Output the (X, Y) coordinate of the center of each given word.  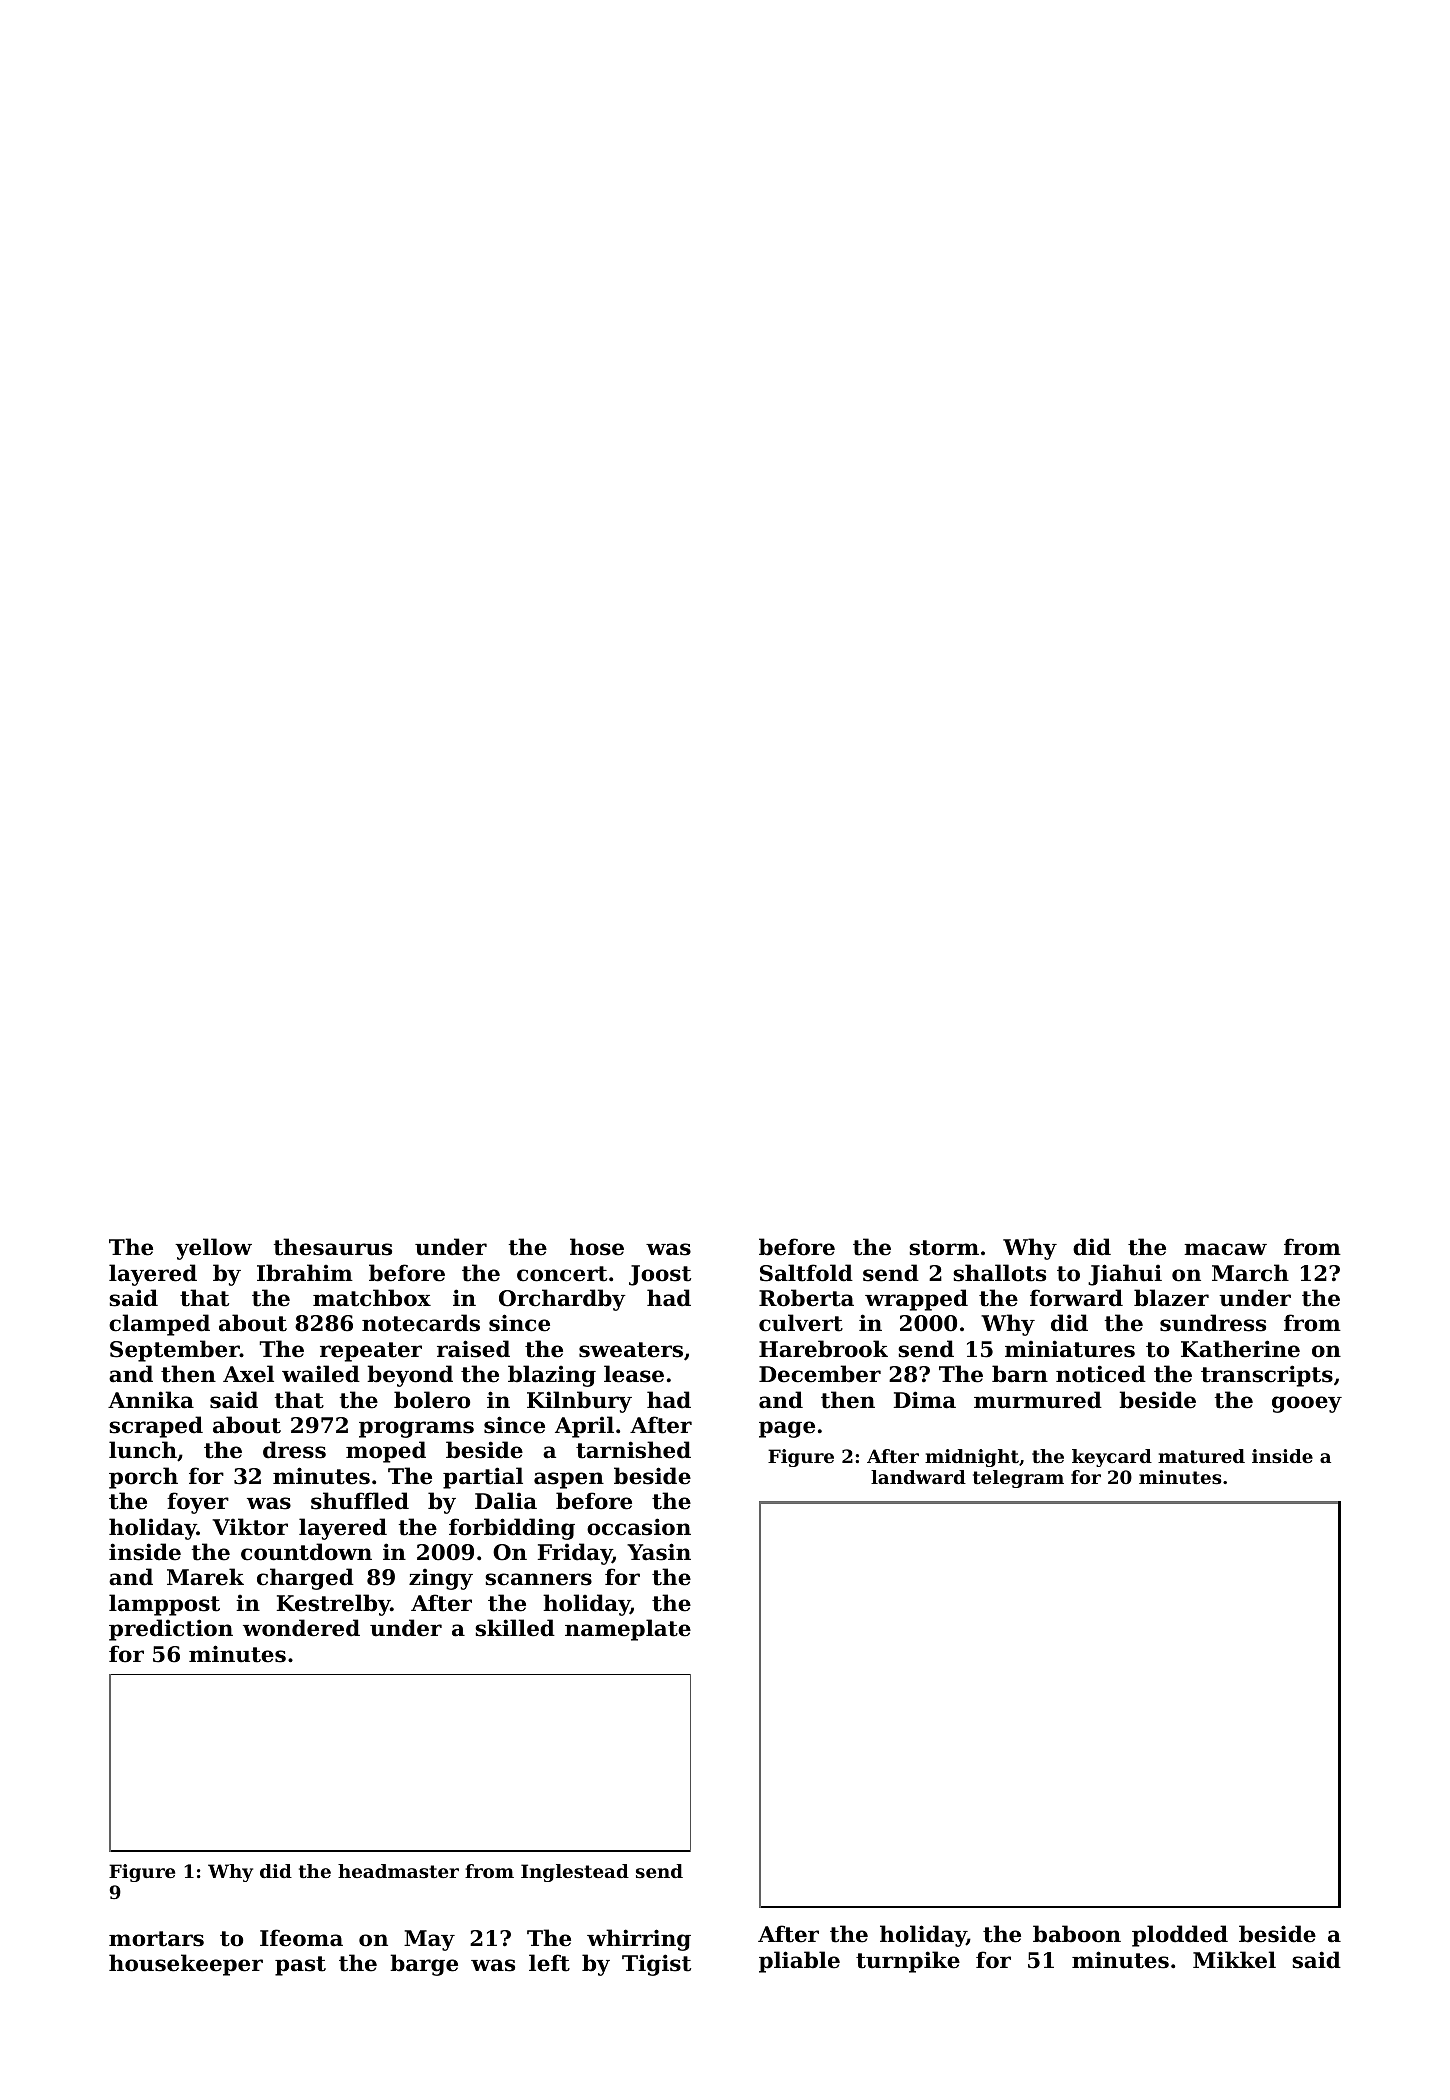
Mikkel (1234, 1960)
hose (597, 1247)
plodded (1180, 1936)
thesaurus (333, 1247)
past (300, 1966)
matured (1201, 1456)
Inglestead (575, 1873)
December (820, 1374)
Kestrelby (334, 1605)
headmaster (398, 1871)
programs (416, 1429)
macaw (1225, 1249)
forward (1076, 1298)
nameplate (628, 1630)
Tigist (656, 1965)
